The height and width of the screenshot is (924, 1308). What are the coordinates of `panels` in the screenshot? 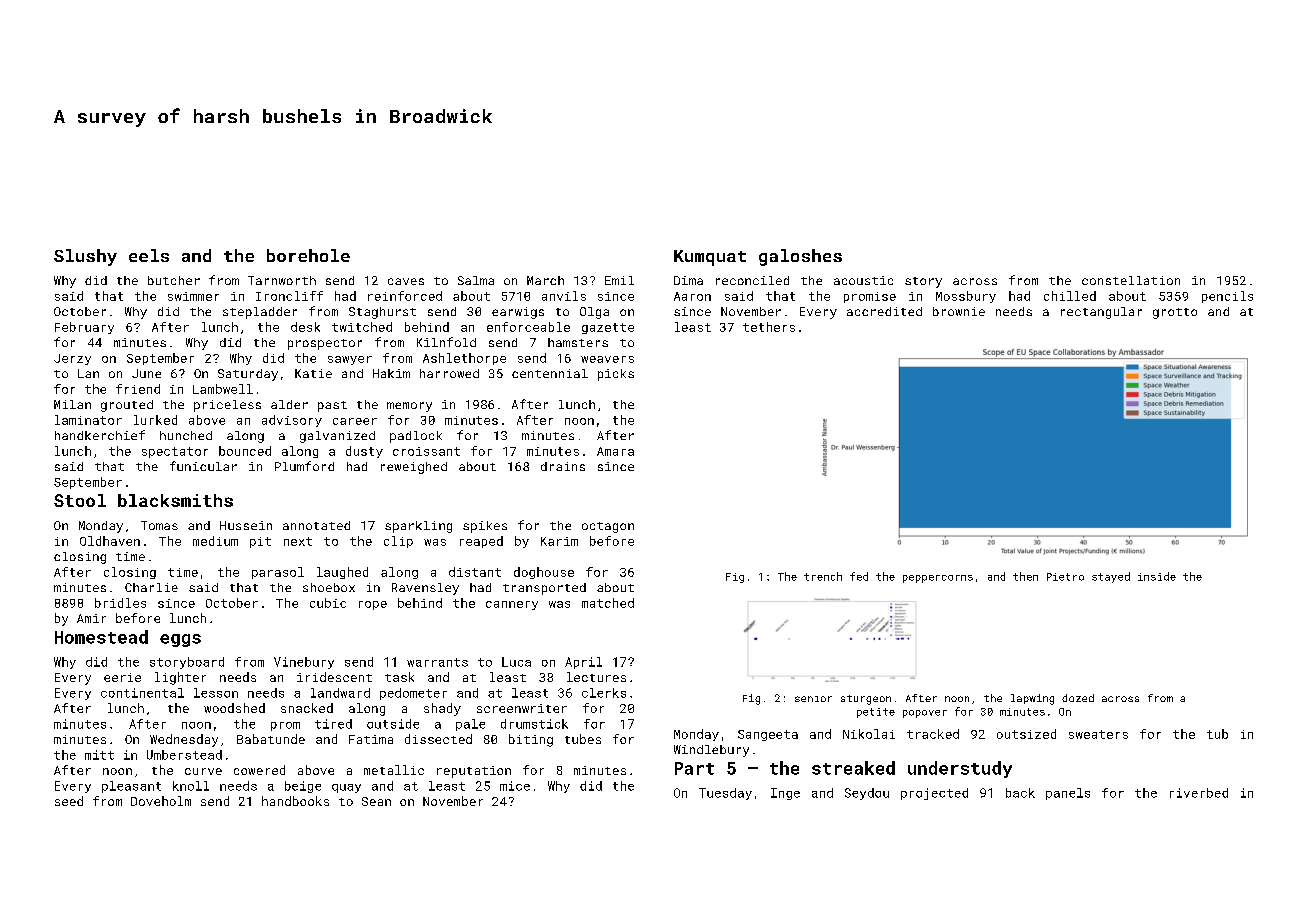 It's located at (1068, 794).
